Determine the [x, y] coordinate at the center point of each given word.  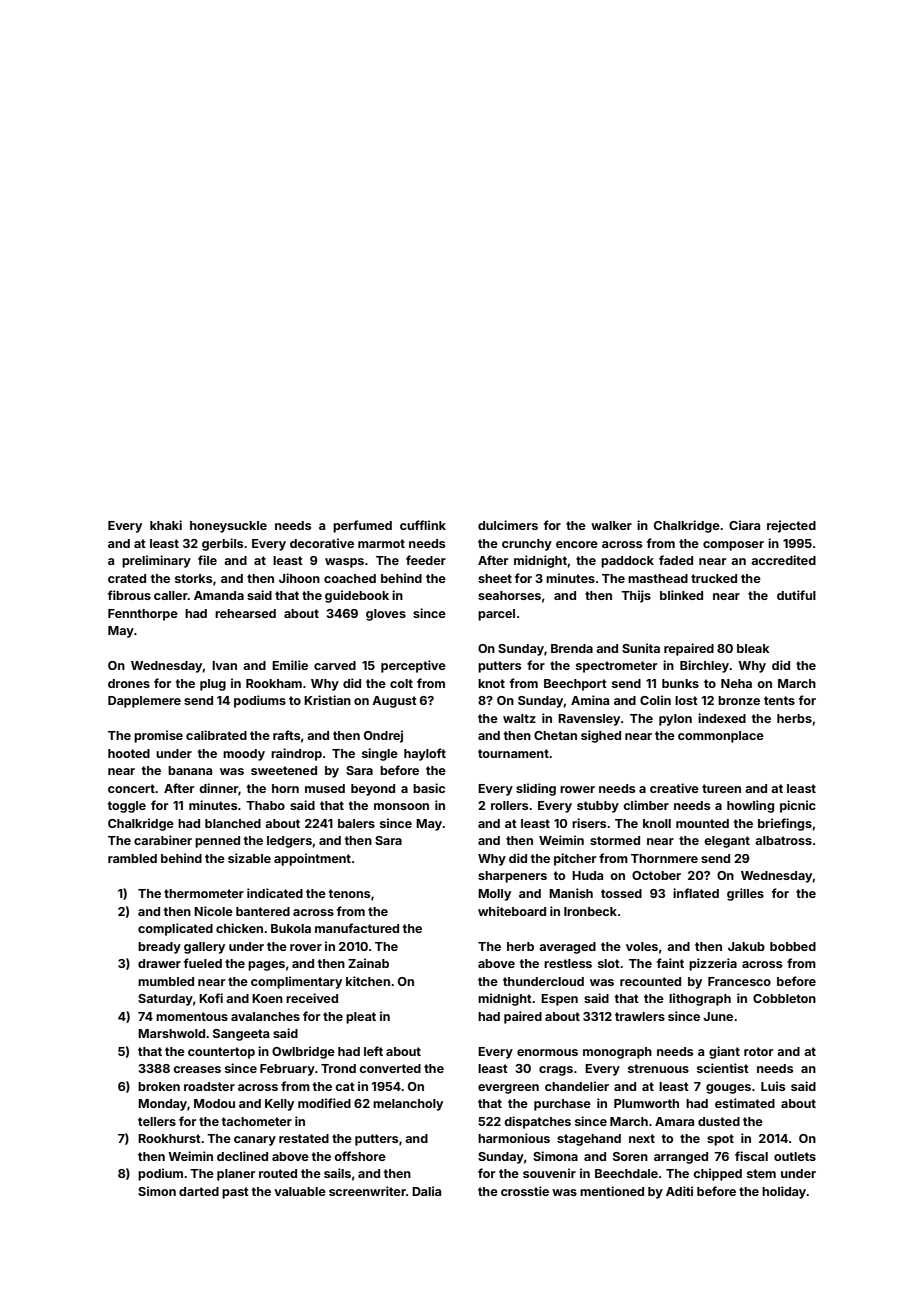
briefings [785, 824]
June [718, 1016]
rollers [509, 805]
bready [159, 948]
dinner [218, 788]
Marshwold [171, 1033]
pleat [361, 1018]
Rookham [274, 683]
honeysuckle [228, 527]
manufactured [357, 928]
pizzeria [713, 964]
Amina [590, 700]
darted [199, 1191]
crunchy [527, 545]
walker [611, 525]
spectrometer [616, 667]
